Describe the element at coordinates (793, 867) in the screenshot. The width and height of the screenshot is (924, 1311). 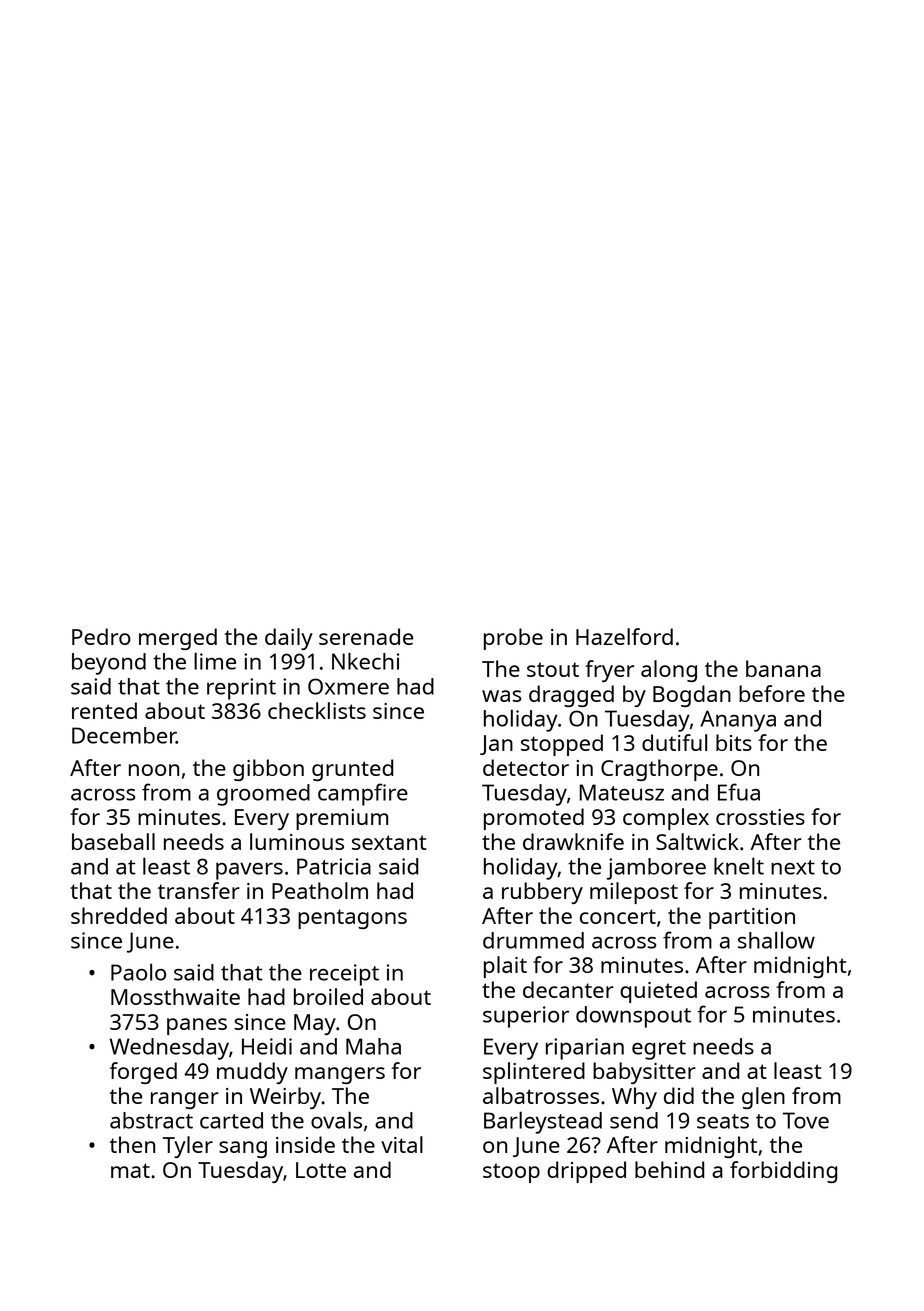
I see `next` at that location.
